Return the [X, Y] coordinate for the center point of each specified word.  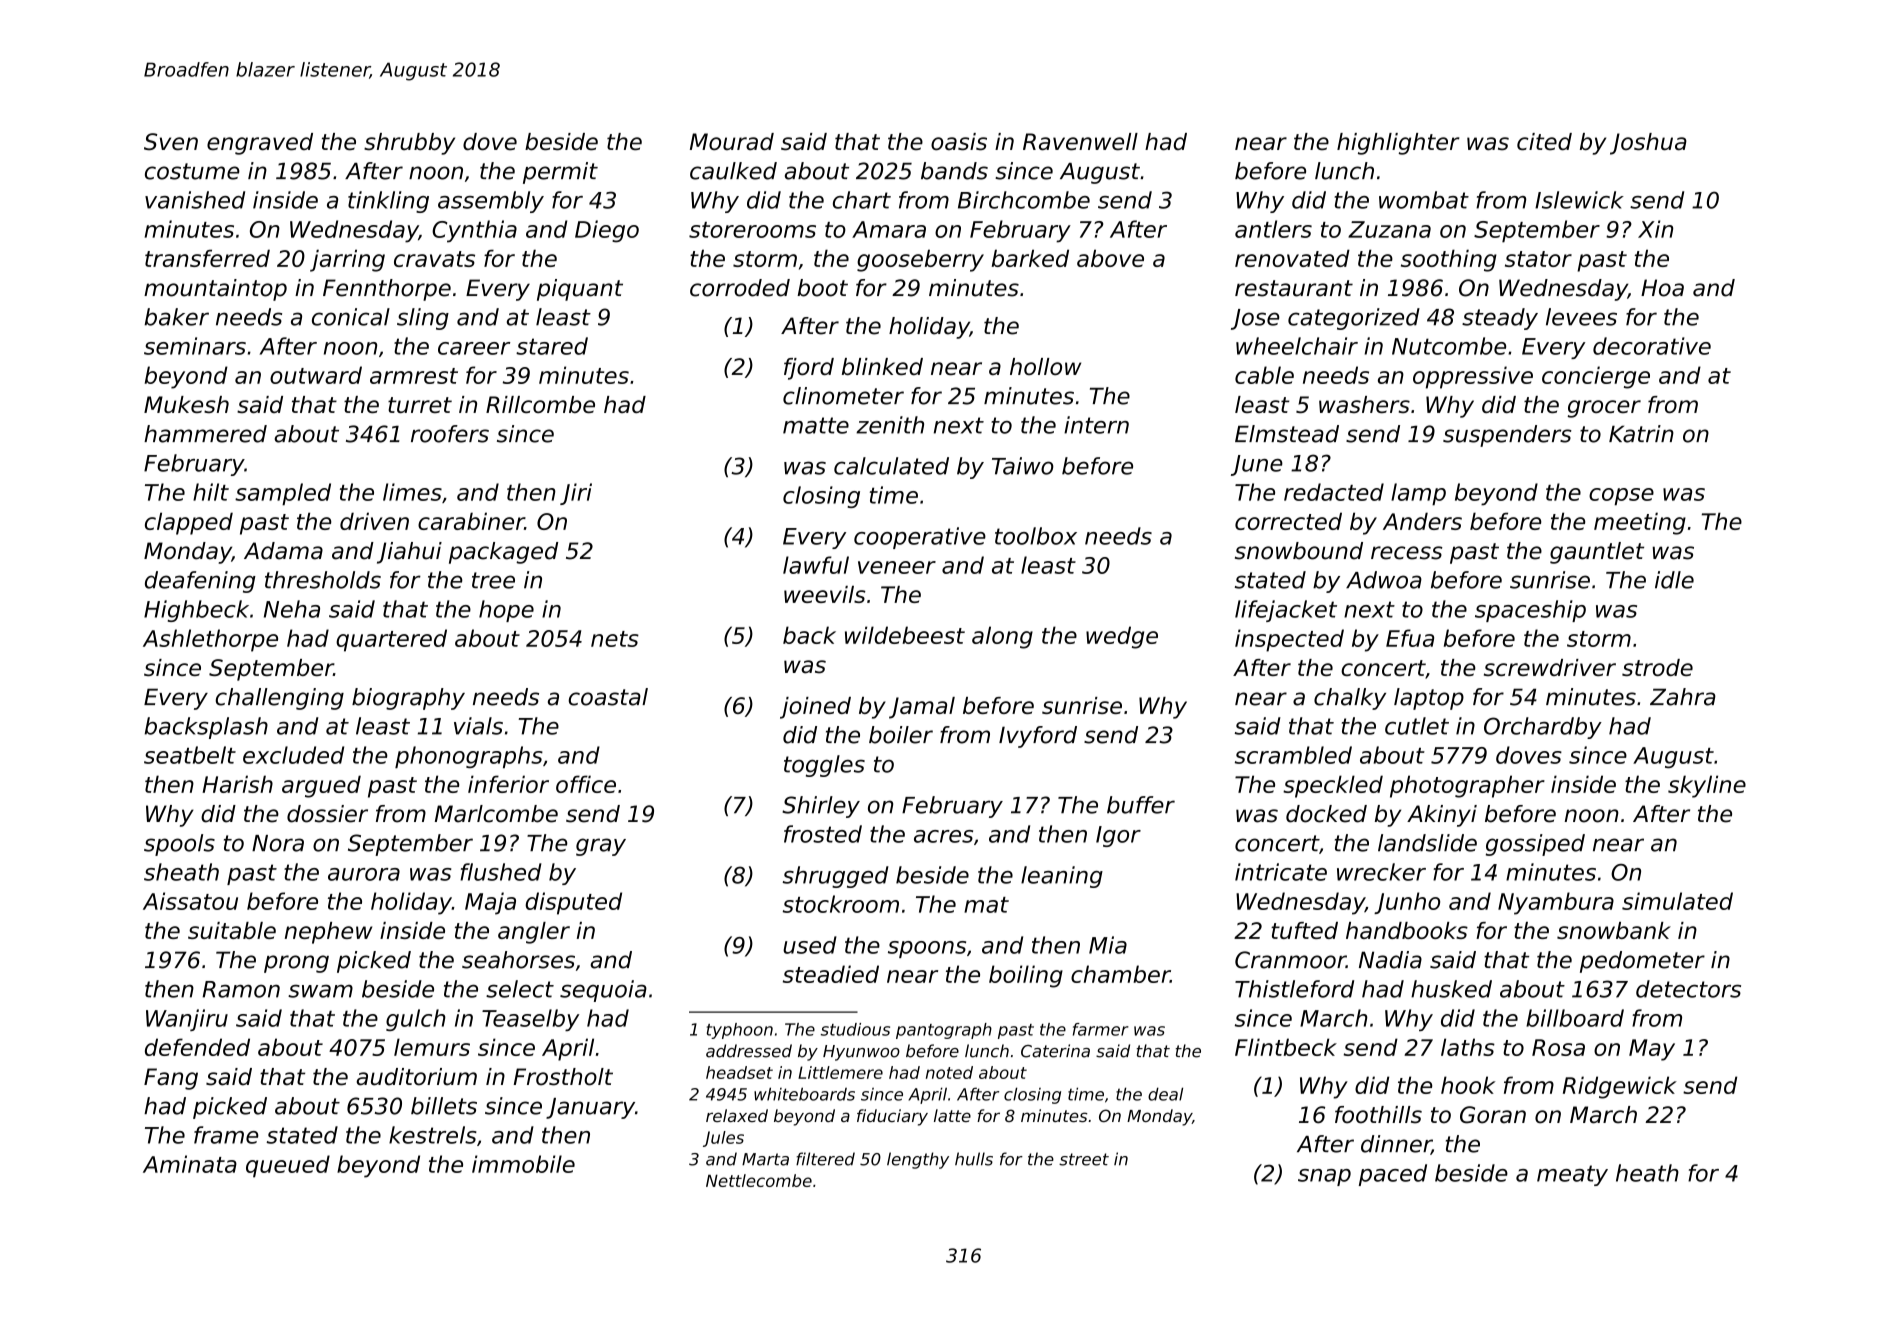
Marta [765, 1159]
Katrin [1641, 434]
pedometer [1642, 962]
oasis [959, 142]
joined [815, 708]
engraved [260, 144]
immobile [523, 1164]
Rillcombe [540, 404]
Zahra [1683, 697]
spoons [927, 949]
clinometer [843, 396]
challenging [279, 699]
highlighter [1398, 144]
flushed [501, 872]
